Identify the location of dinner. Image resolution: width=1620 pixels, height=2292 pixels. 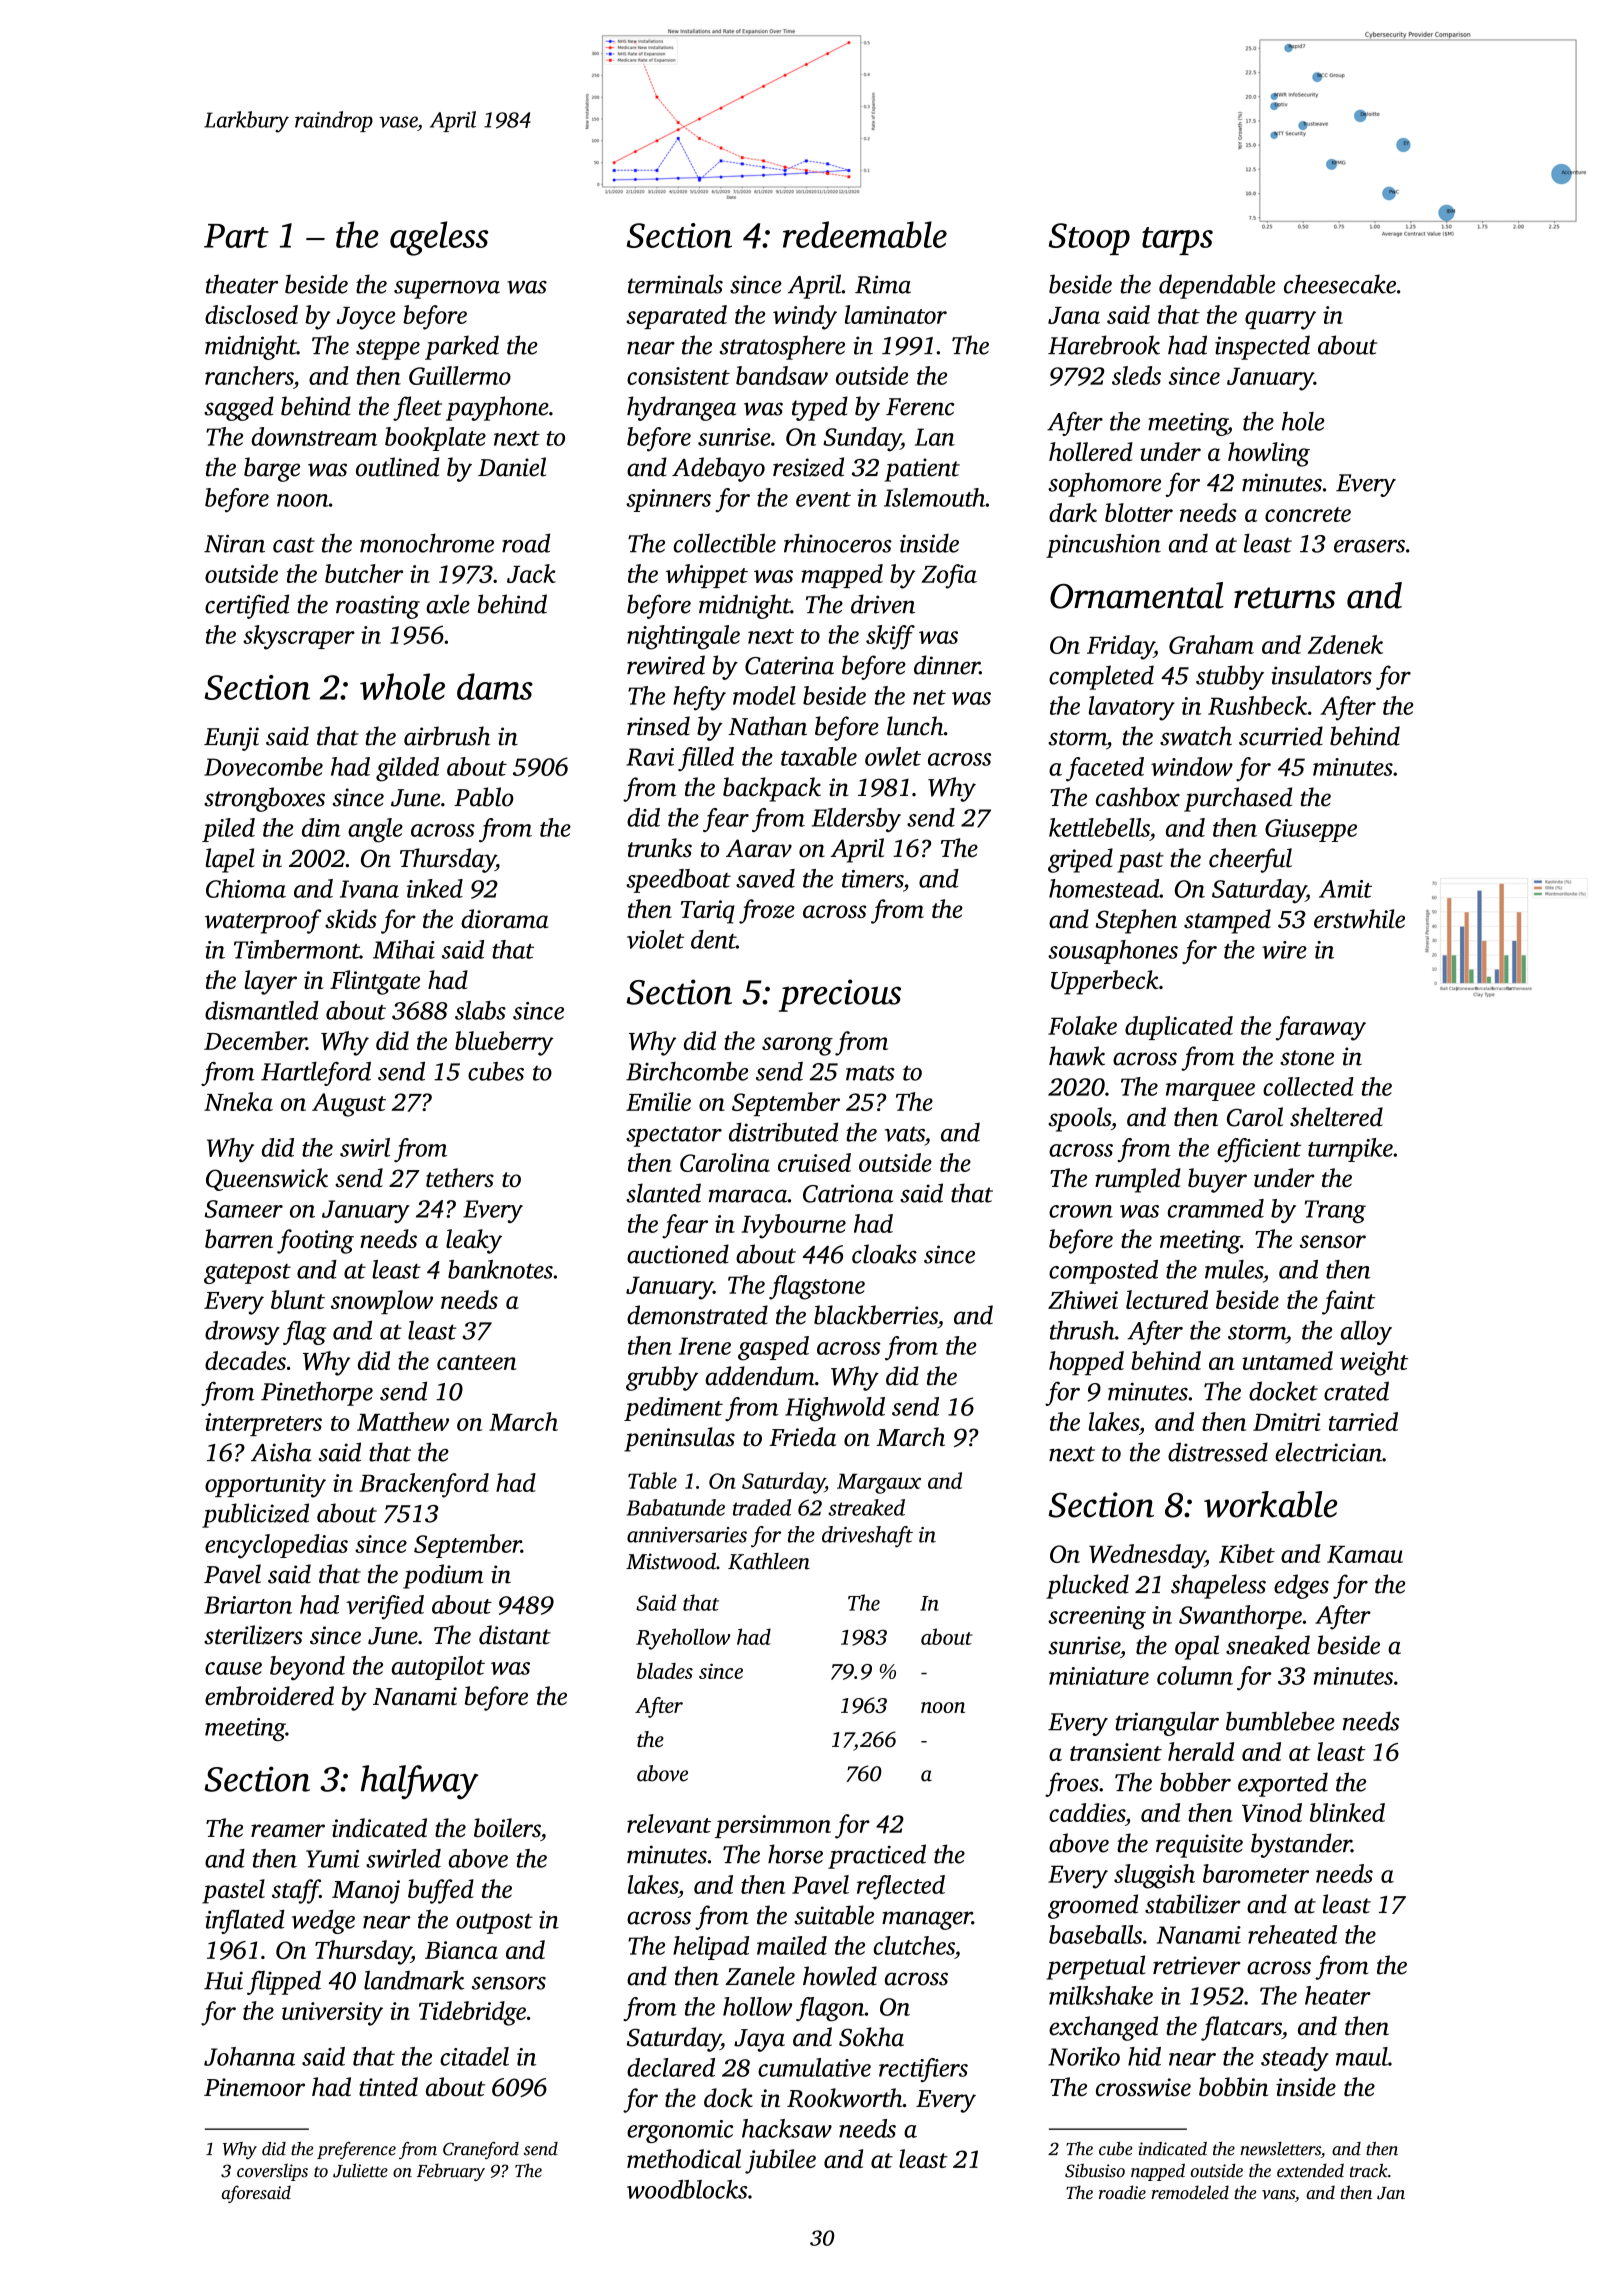
(947, 665).
